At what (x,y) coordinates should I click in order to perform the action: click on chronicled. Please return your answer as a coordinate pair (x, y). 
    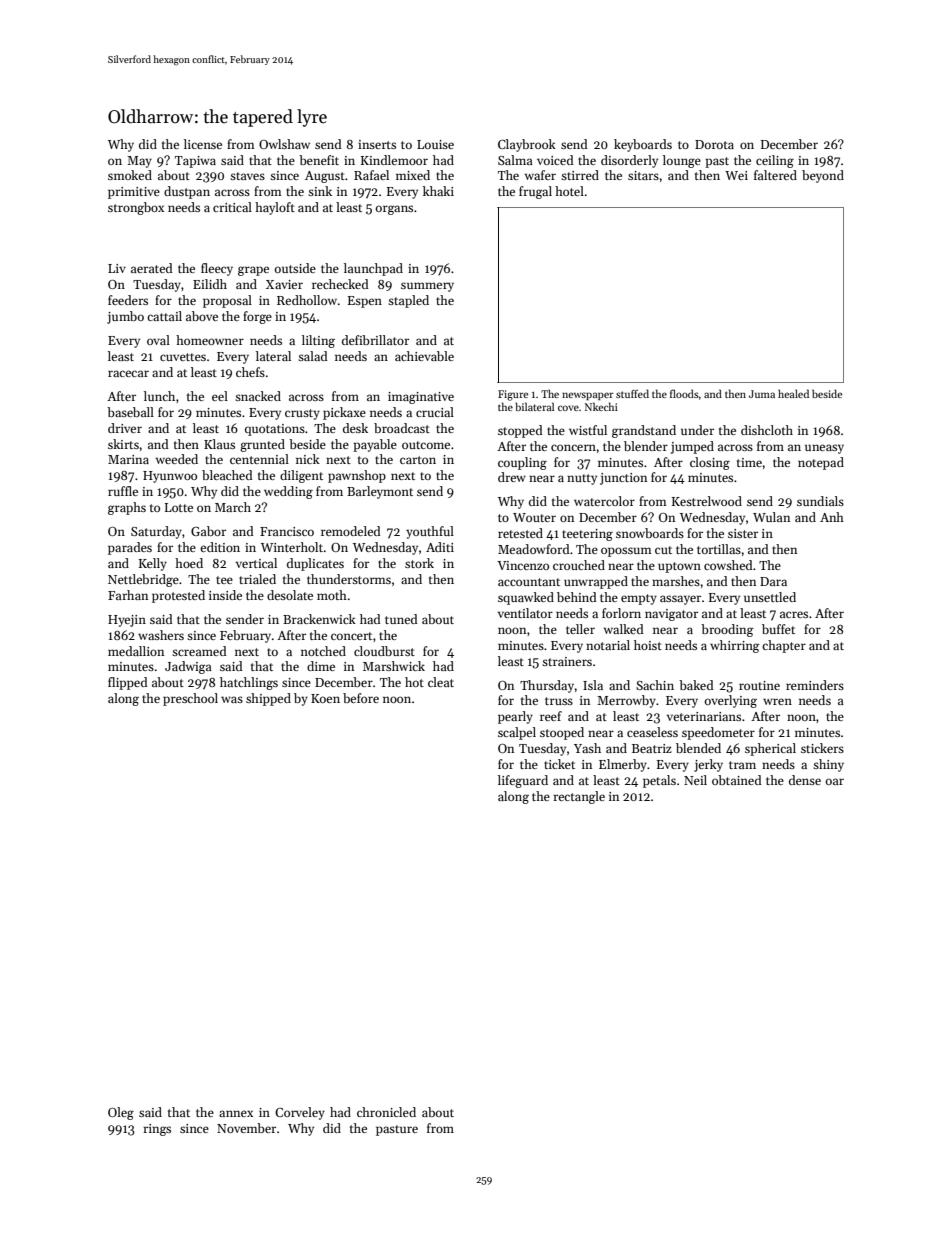
    Looking at the image, I should click on (386, 1112).
